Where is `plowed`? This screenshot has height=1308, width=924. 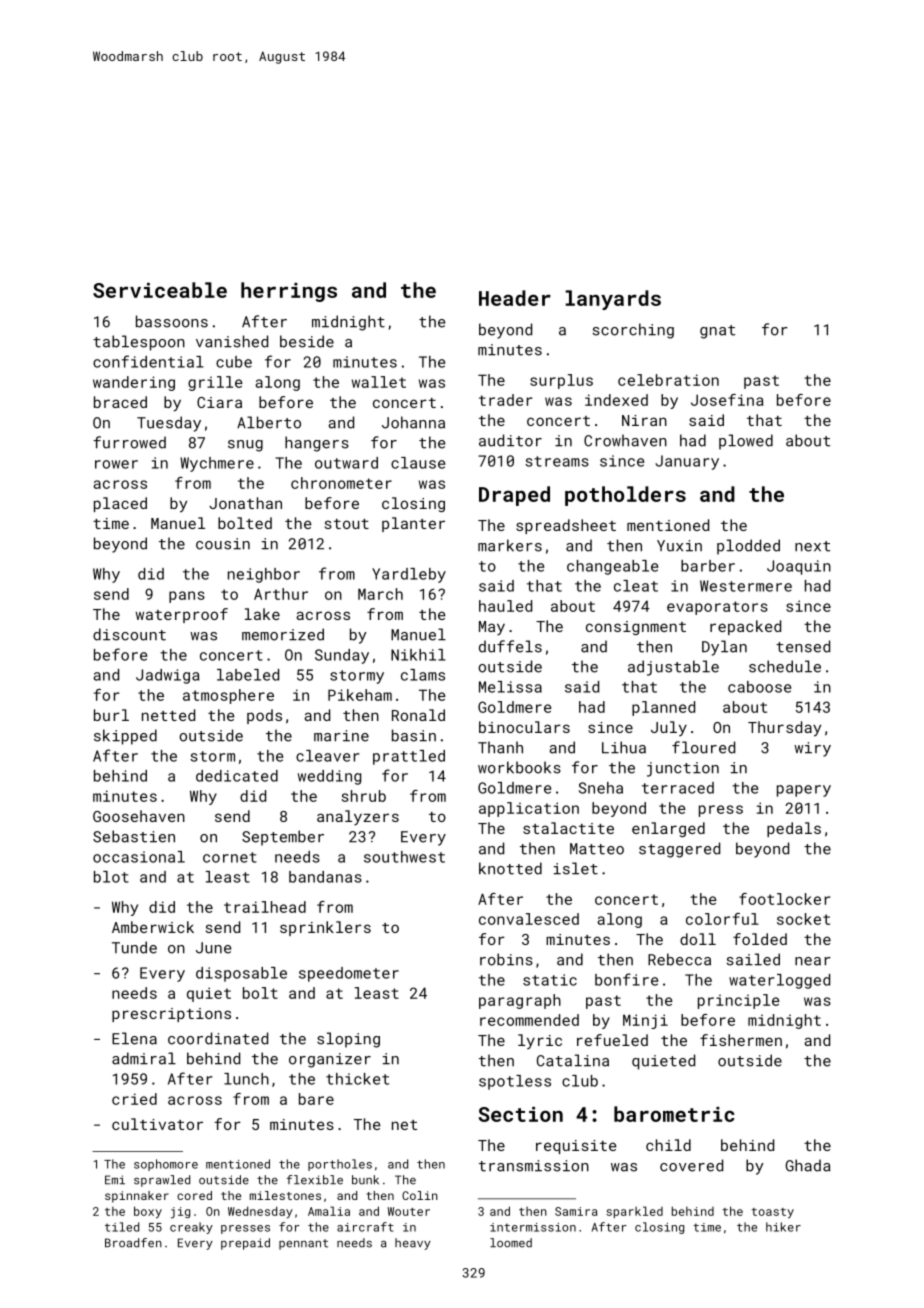
plowed is located at coordinates (746, 442).
